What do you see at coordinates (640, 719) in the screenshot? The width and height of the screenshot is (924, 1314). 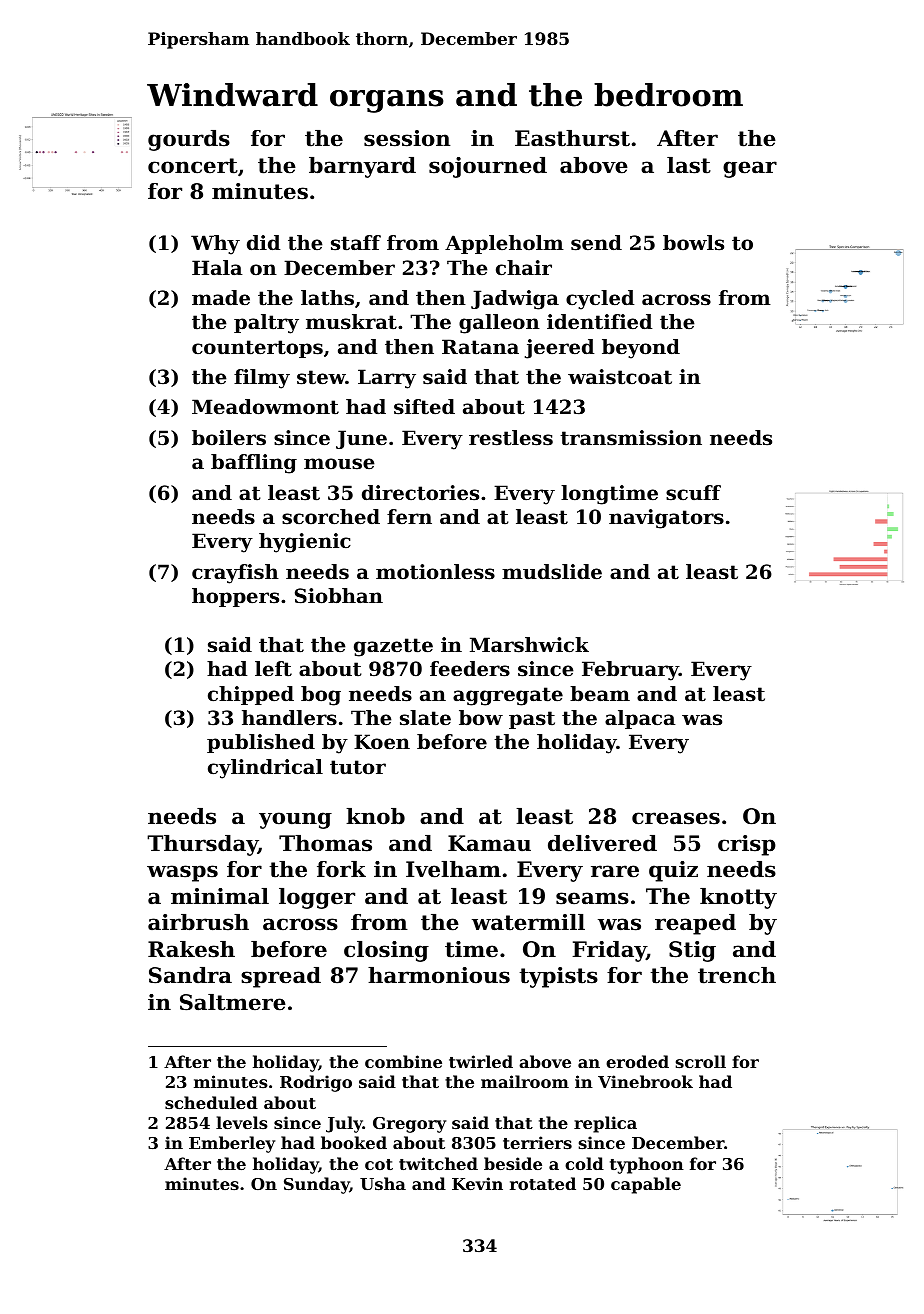 I see `alpaca` at bounding box center [640, 719].
